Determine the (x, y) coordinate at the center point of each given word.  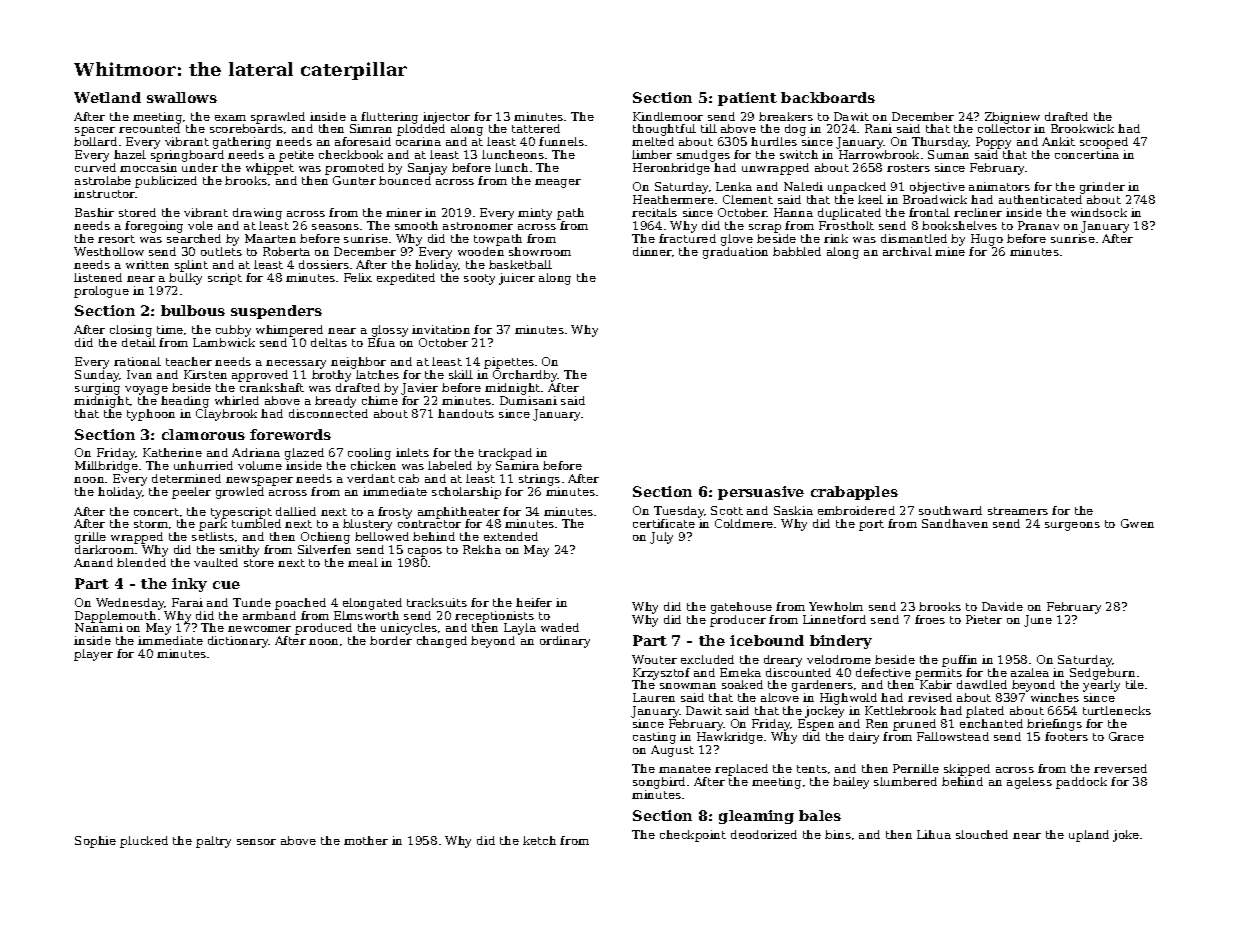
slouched (982, 834)
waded (560, 627)
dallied (296, 511)
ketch (539, 840)
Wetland (107, 97)
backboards (828, 97)
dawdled (982, 684)
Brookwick (1082, 128)
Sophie (95, 842)
